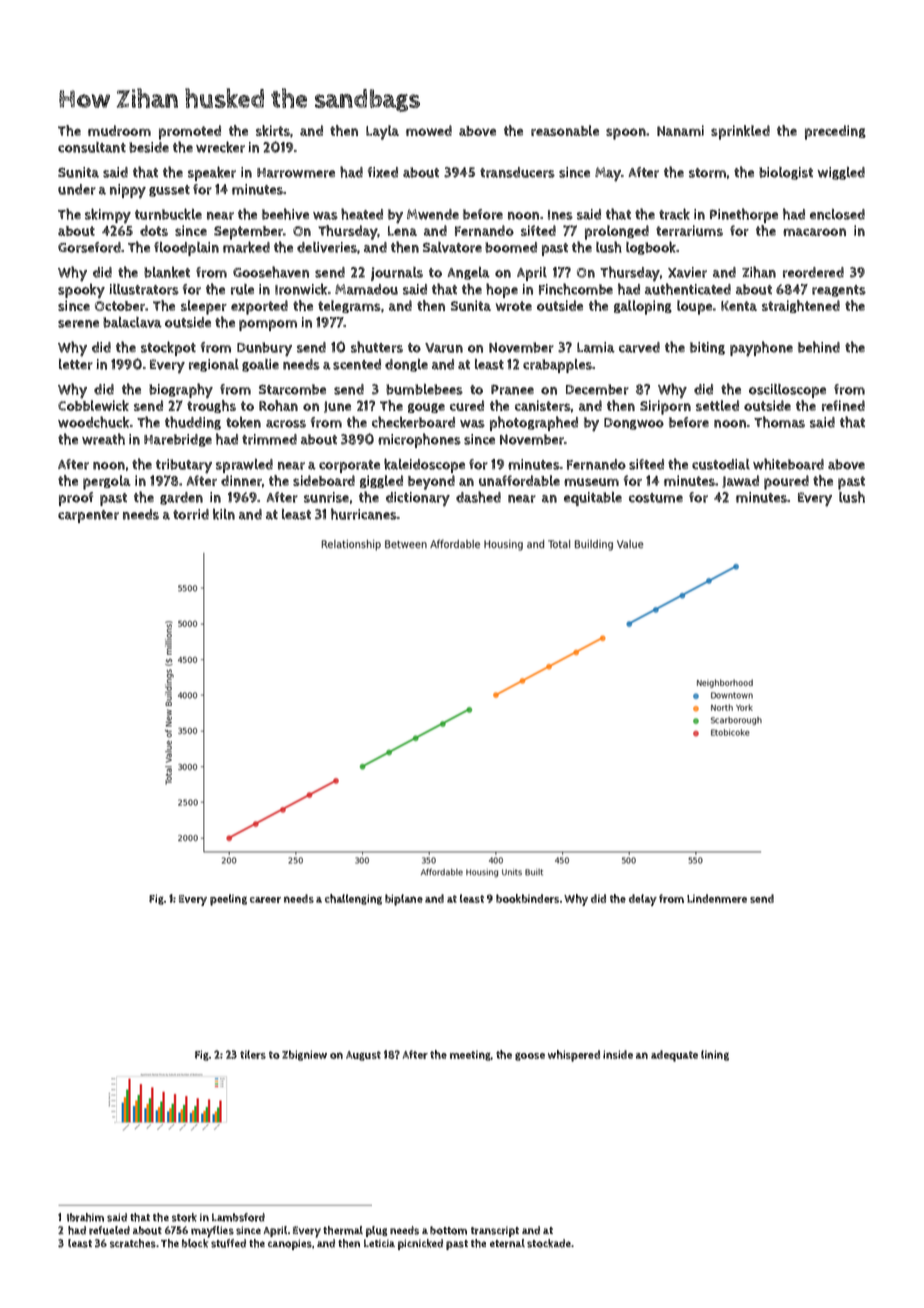  I want to click on bookbinders, so click(527, 898).
